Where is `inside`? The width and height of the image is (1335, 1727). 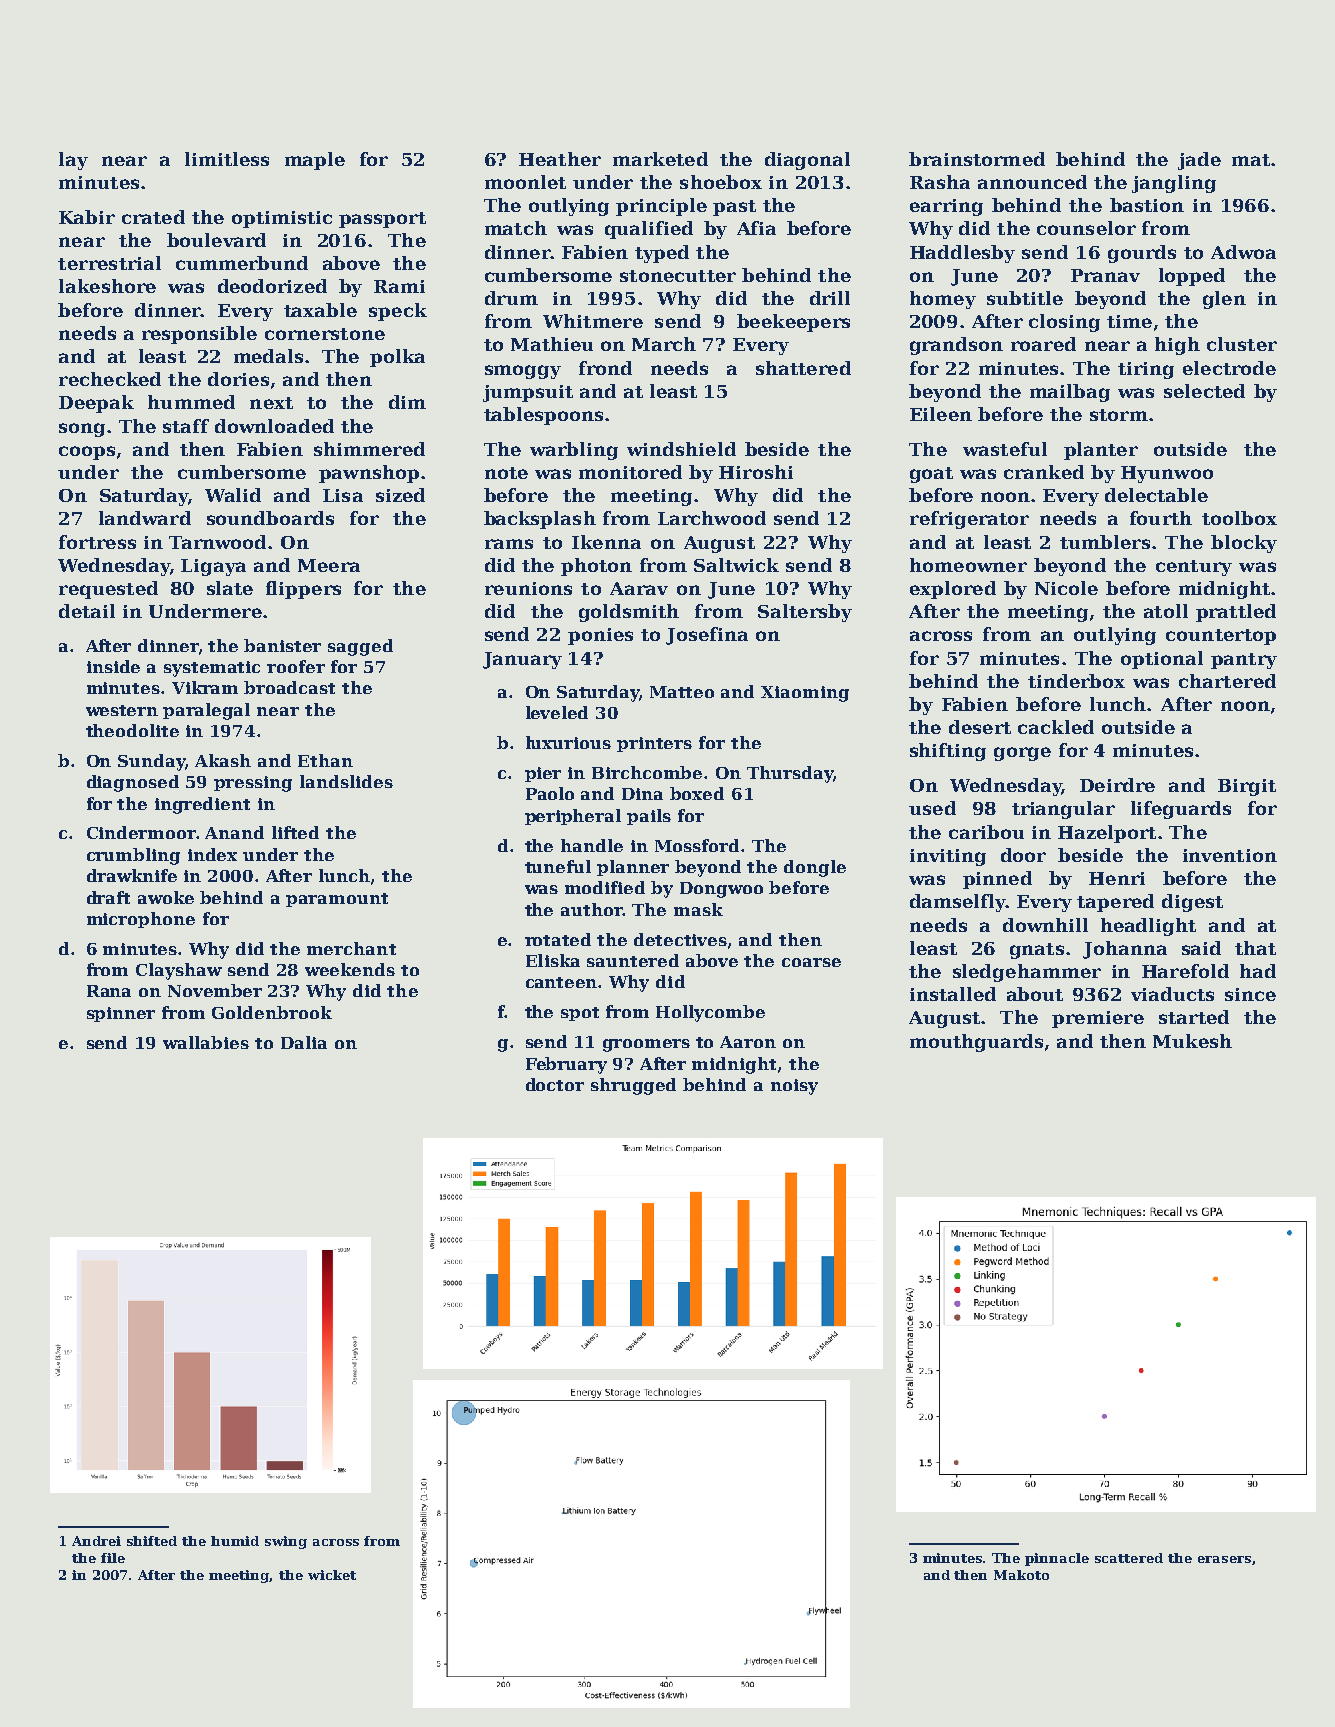
inside is located at coordinates (113, 666).
